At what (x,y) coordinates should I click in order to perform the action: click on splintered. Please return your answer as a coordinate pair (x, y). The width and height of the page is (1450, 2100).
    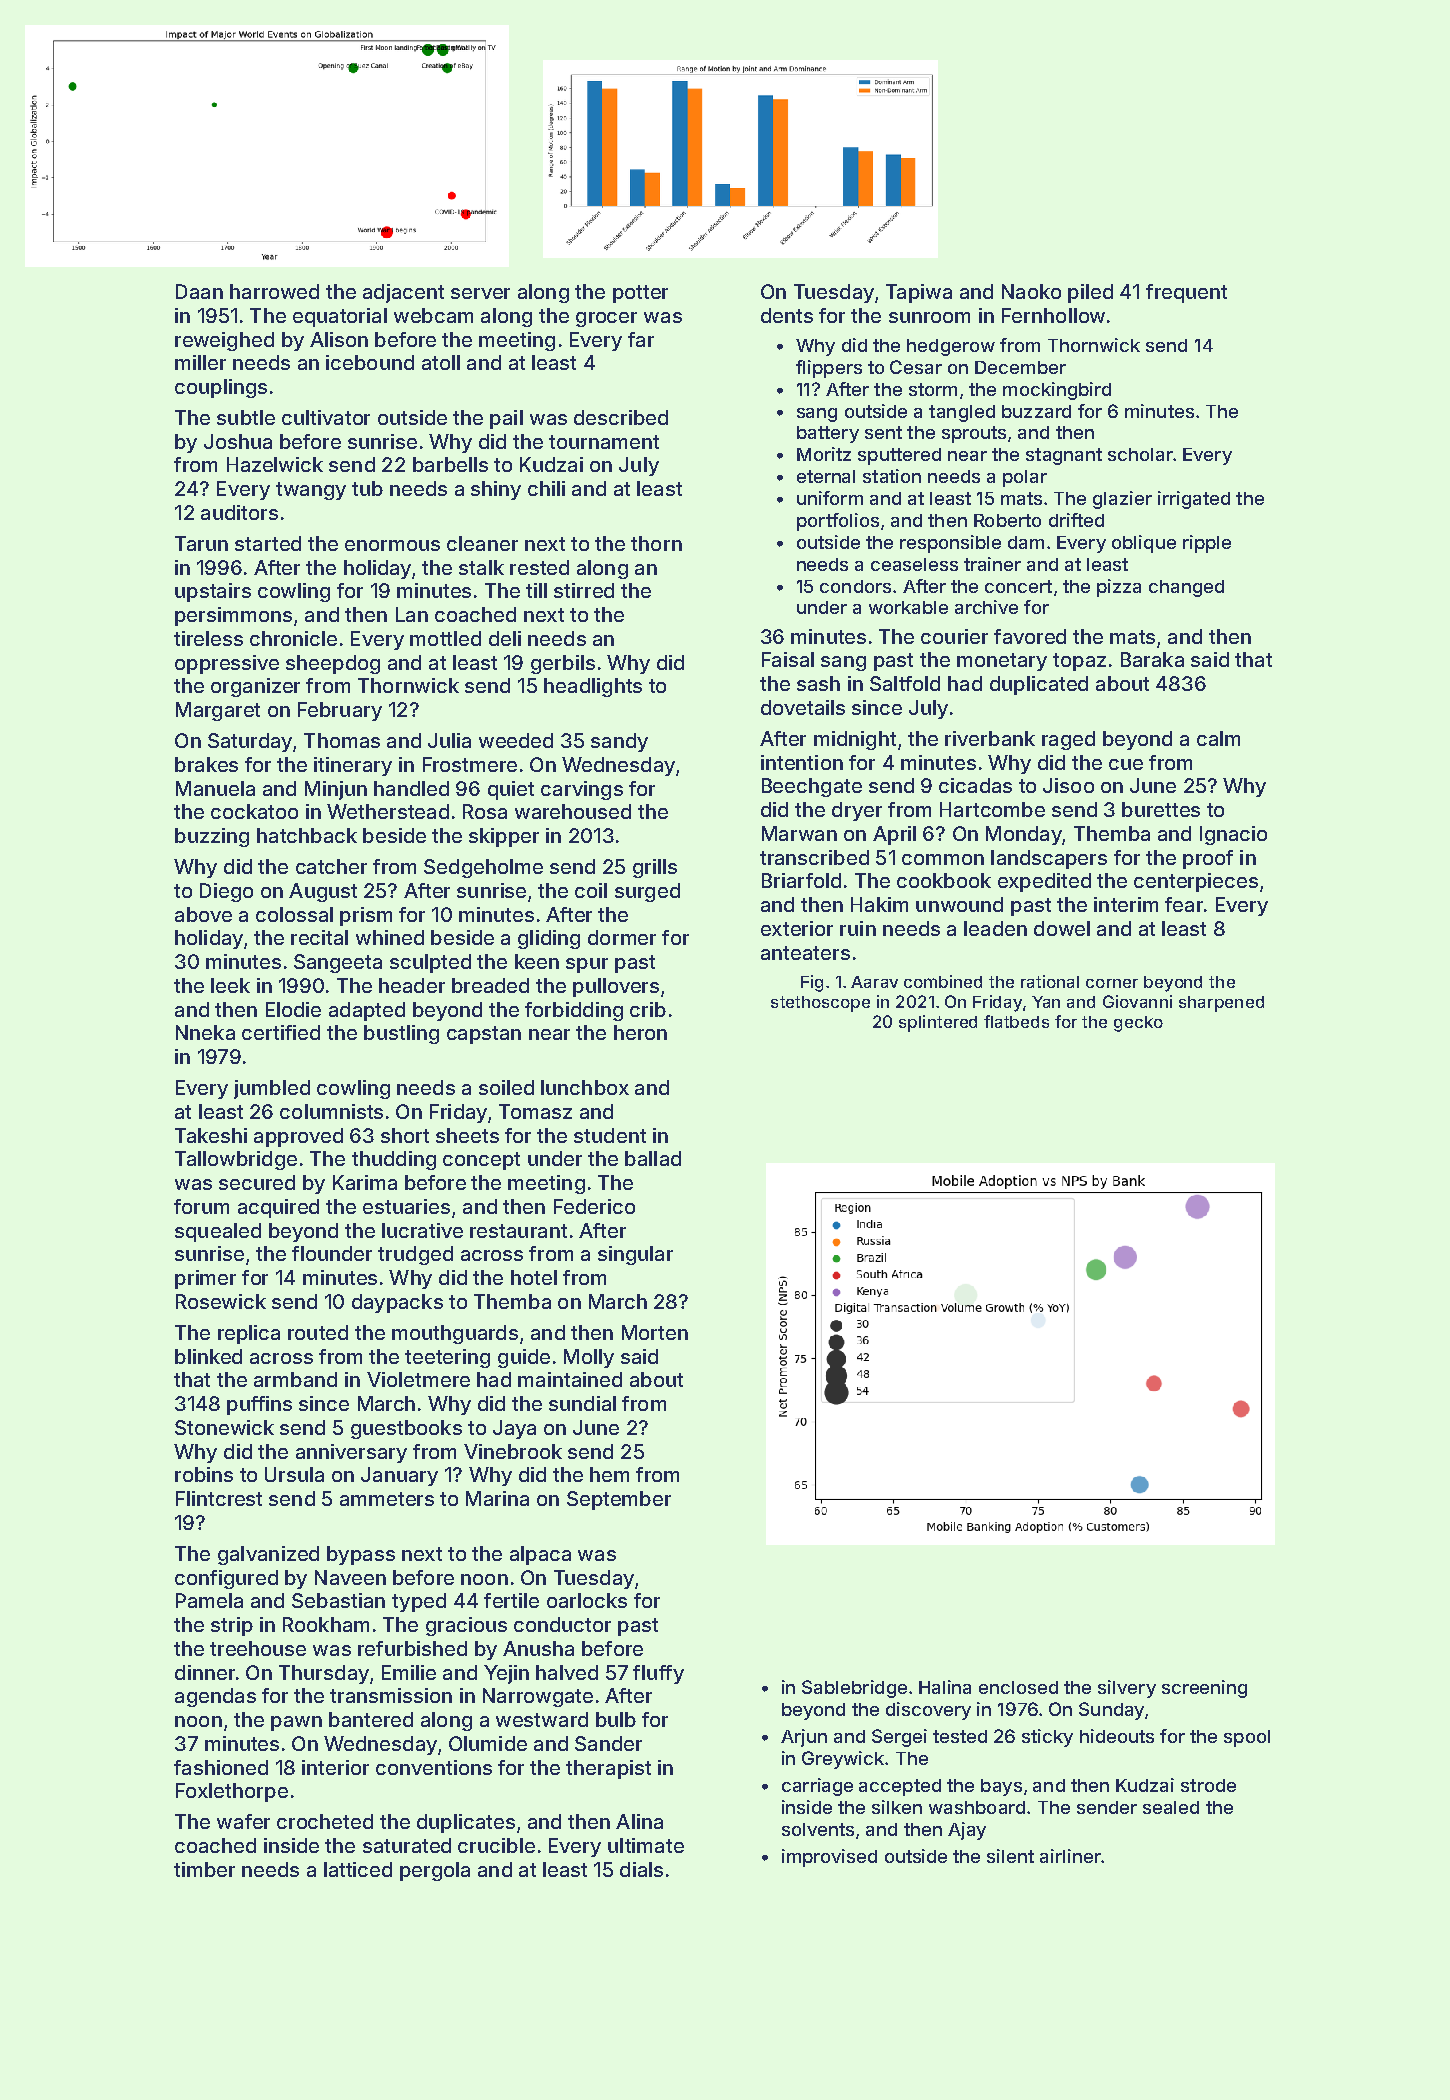
    Looking at the image, I should click on (938, 1023).
